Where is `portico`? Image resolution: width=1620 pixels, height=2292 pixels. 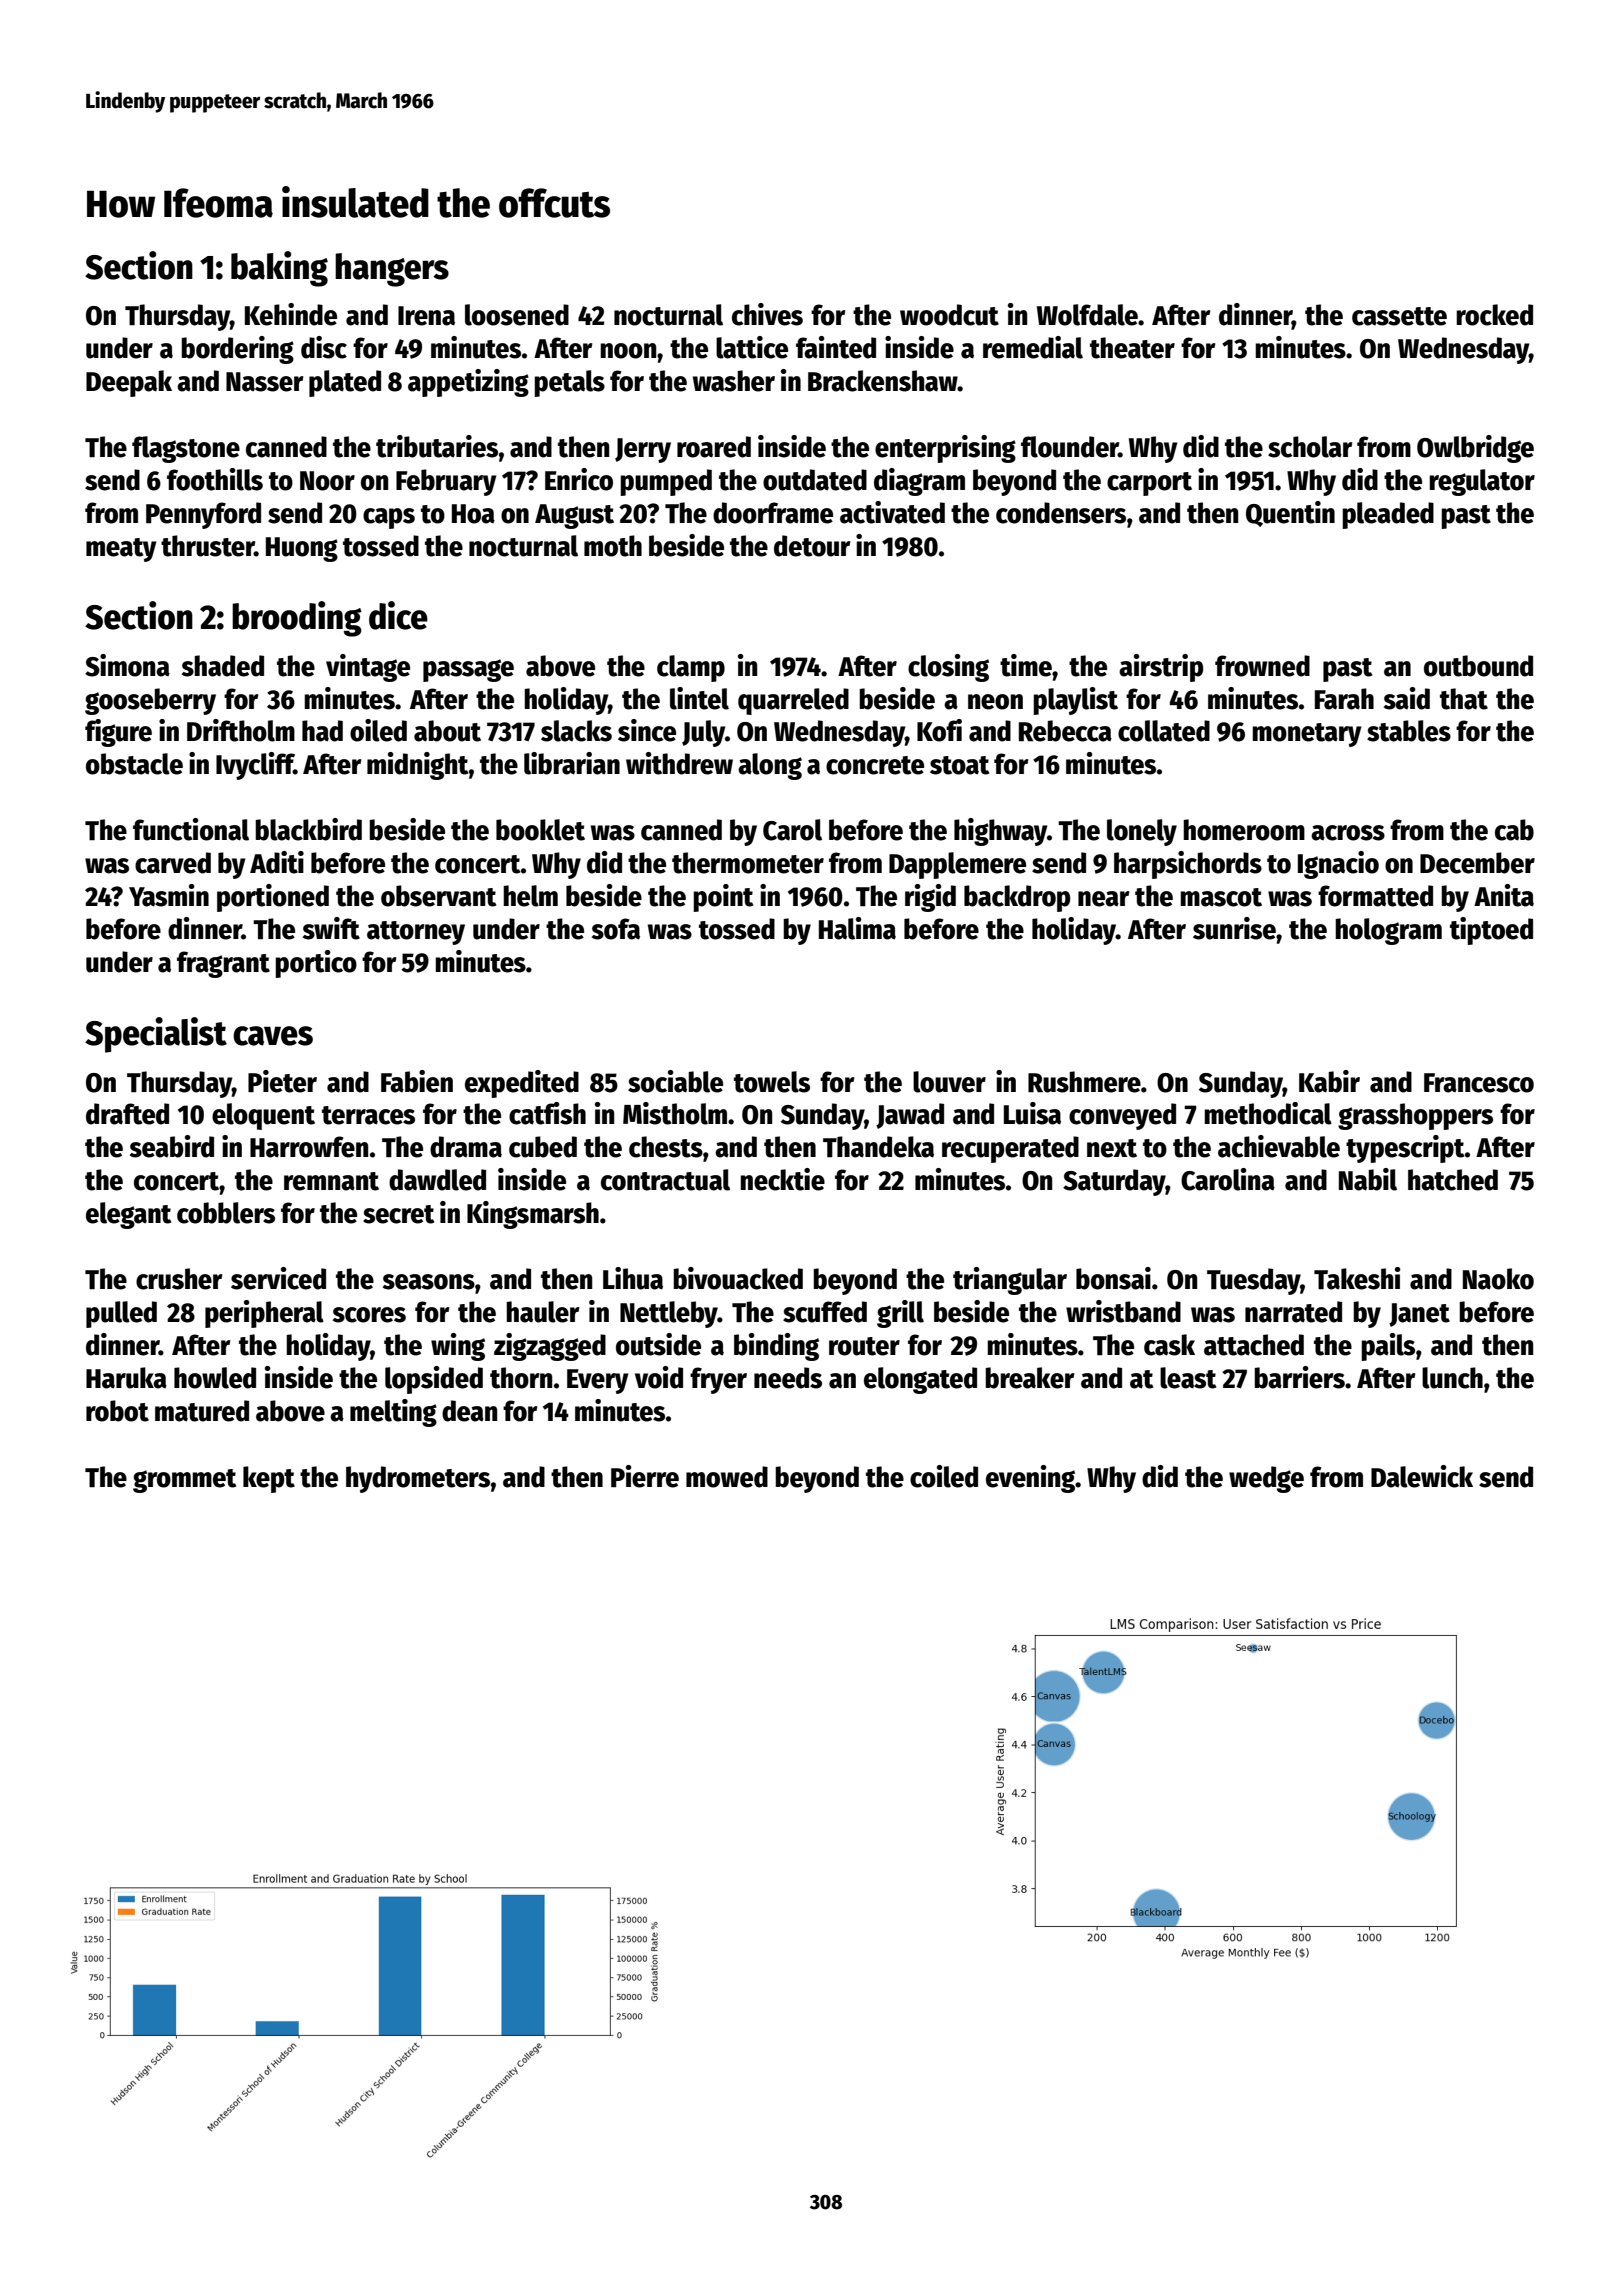
portico is located at coordinates (316, 964).
